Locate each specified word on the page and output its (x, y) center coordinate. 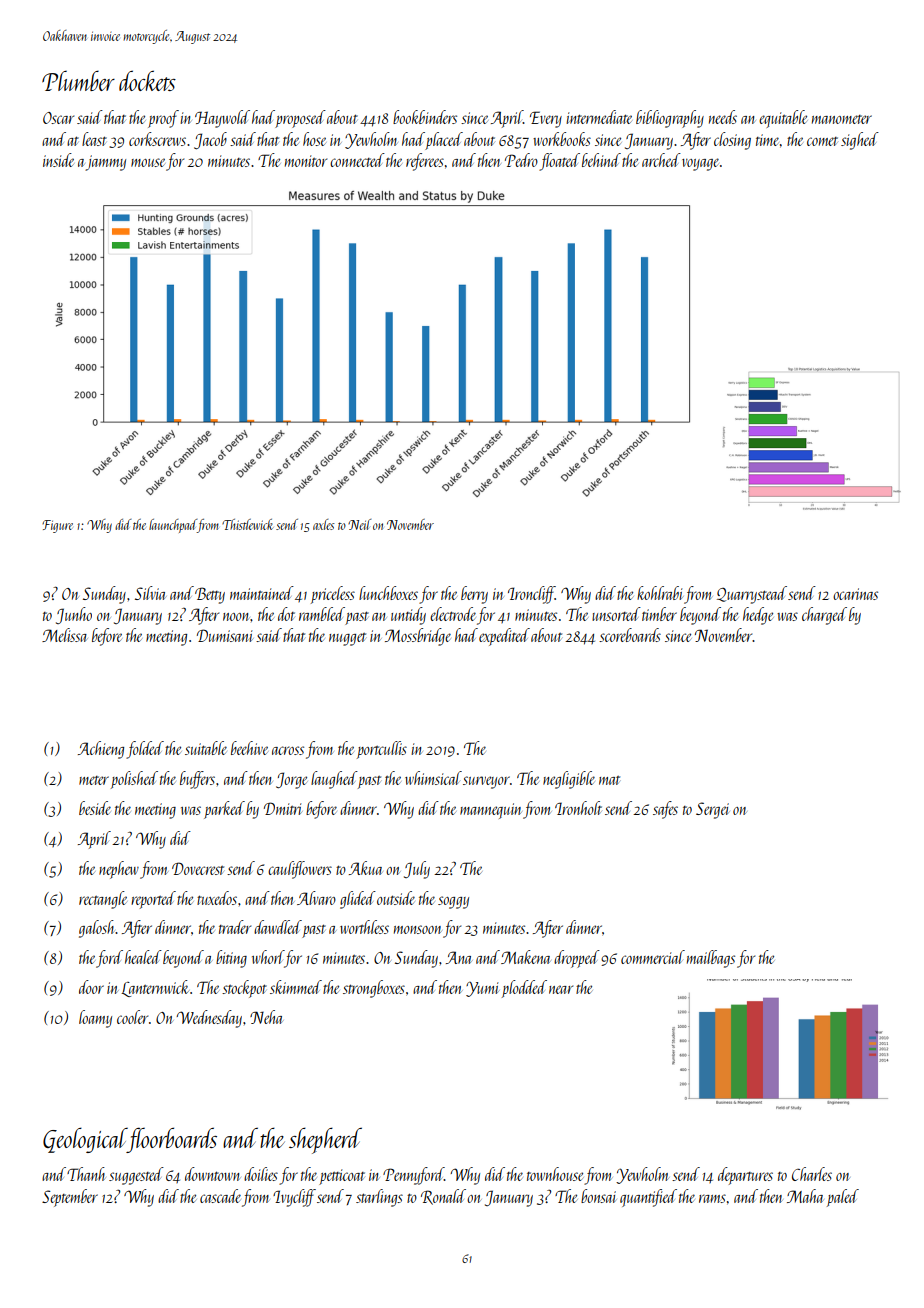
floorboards (172, 1140)
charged (824, 616)
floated (559, 162)
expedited (504, 637)
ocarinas (855, 594)
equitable (783, 119)
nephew (119, 870)
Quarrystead (752, 595)
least (94, 139)
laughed (334, 780)
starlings (379, 1198)
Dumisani (225, 635)
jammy (106, 163)
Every (546, 119)
